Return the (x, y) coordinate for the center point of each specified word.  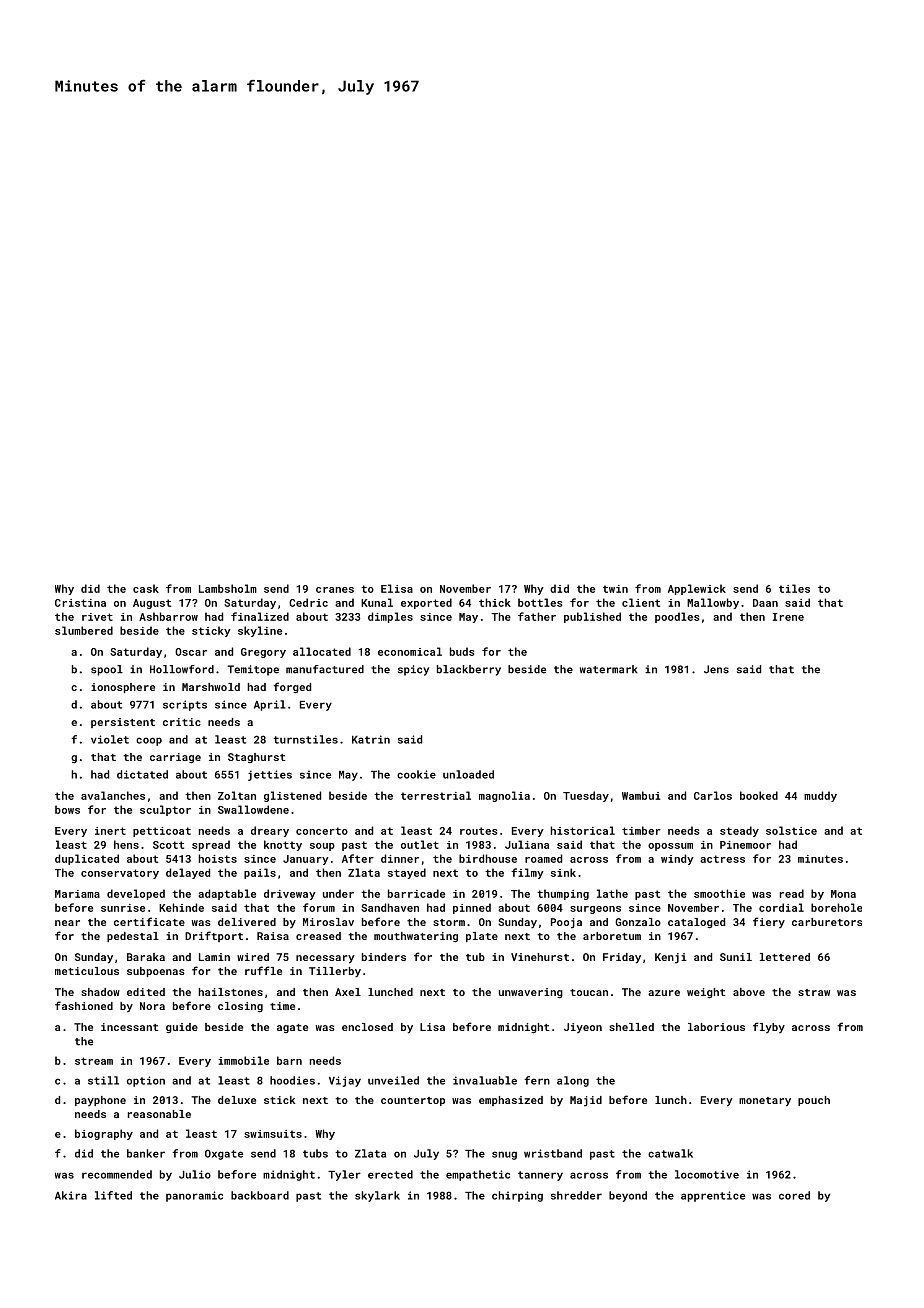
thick (495, 602)
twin (615, 589)
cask (146, 588)
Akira (71, 1195)
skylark (377, 1196)
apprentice (713, 1196)
